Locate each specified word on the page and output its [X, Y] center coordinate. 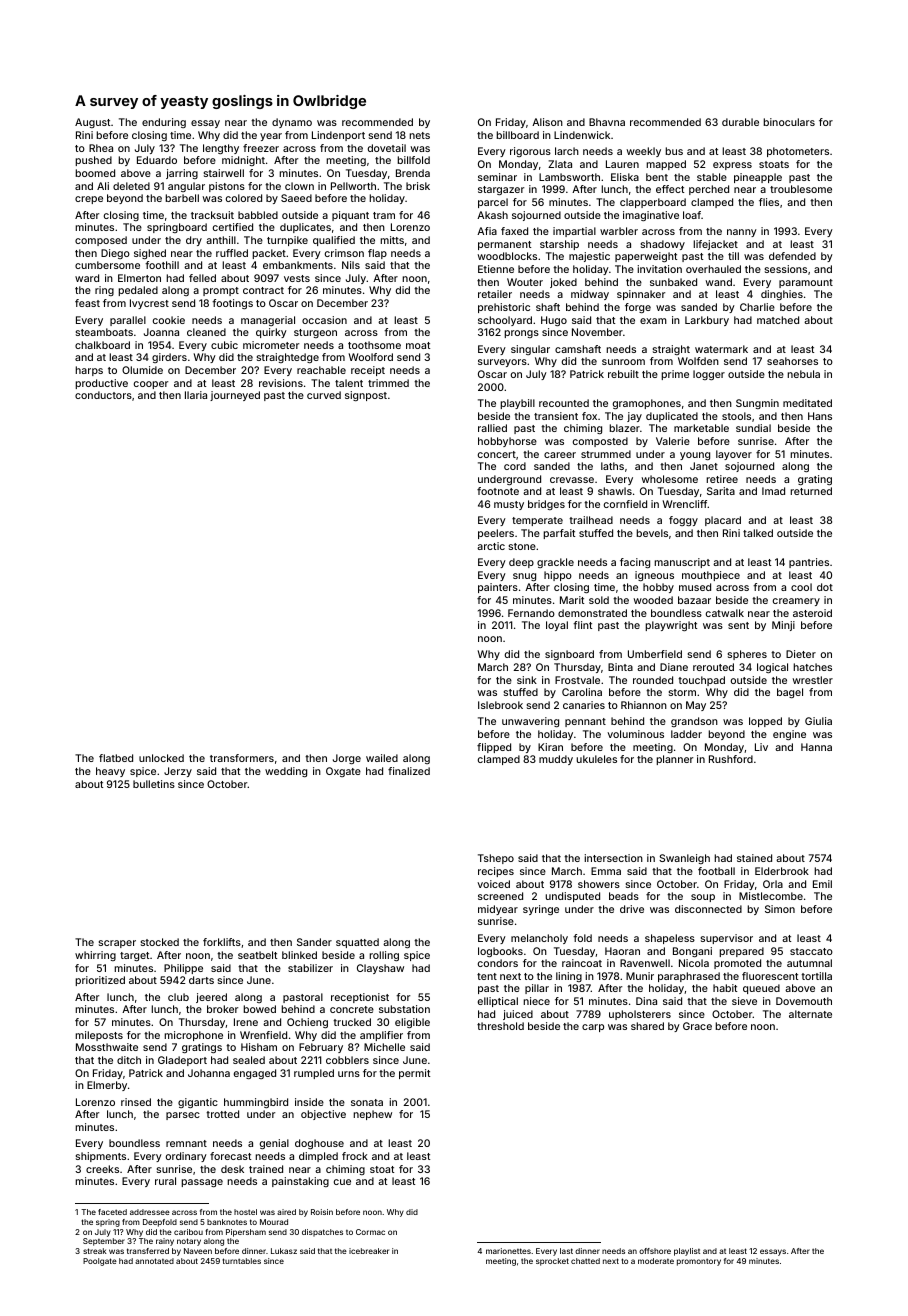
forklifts [222, 942]
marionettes [508, 1251]
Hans [820, 416]
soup [703, 898]
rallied [492, 428]
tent [487, 976]
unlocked [161, 758]
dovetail [387, 148]
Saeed [296, 198]
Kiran [550, 747]
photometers [798, 152]
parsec [183, 1116]
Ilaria [196, 395]
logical [772, 668]
